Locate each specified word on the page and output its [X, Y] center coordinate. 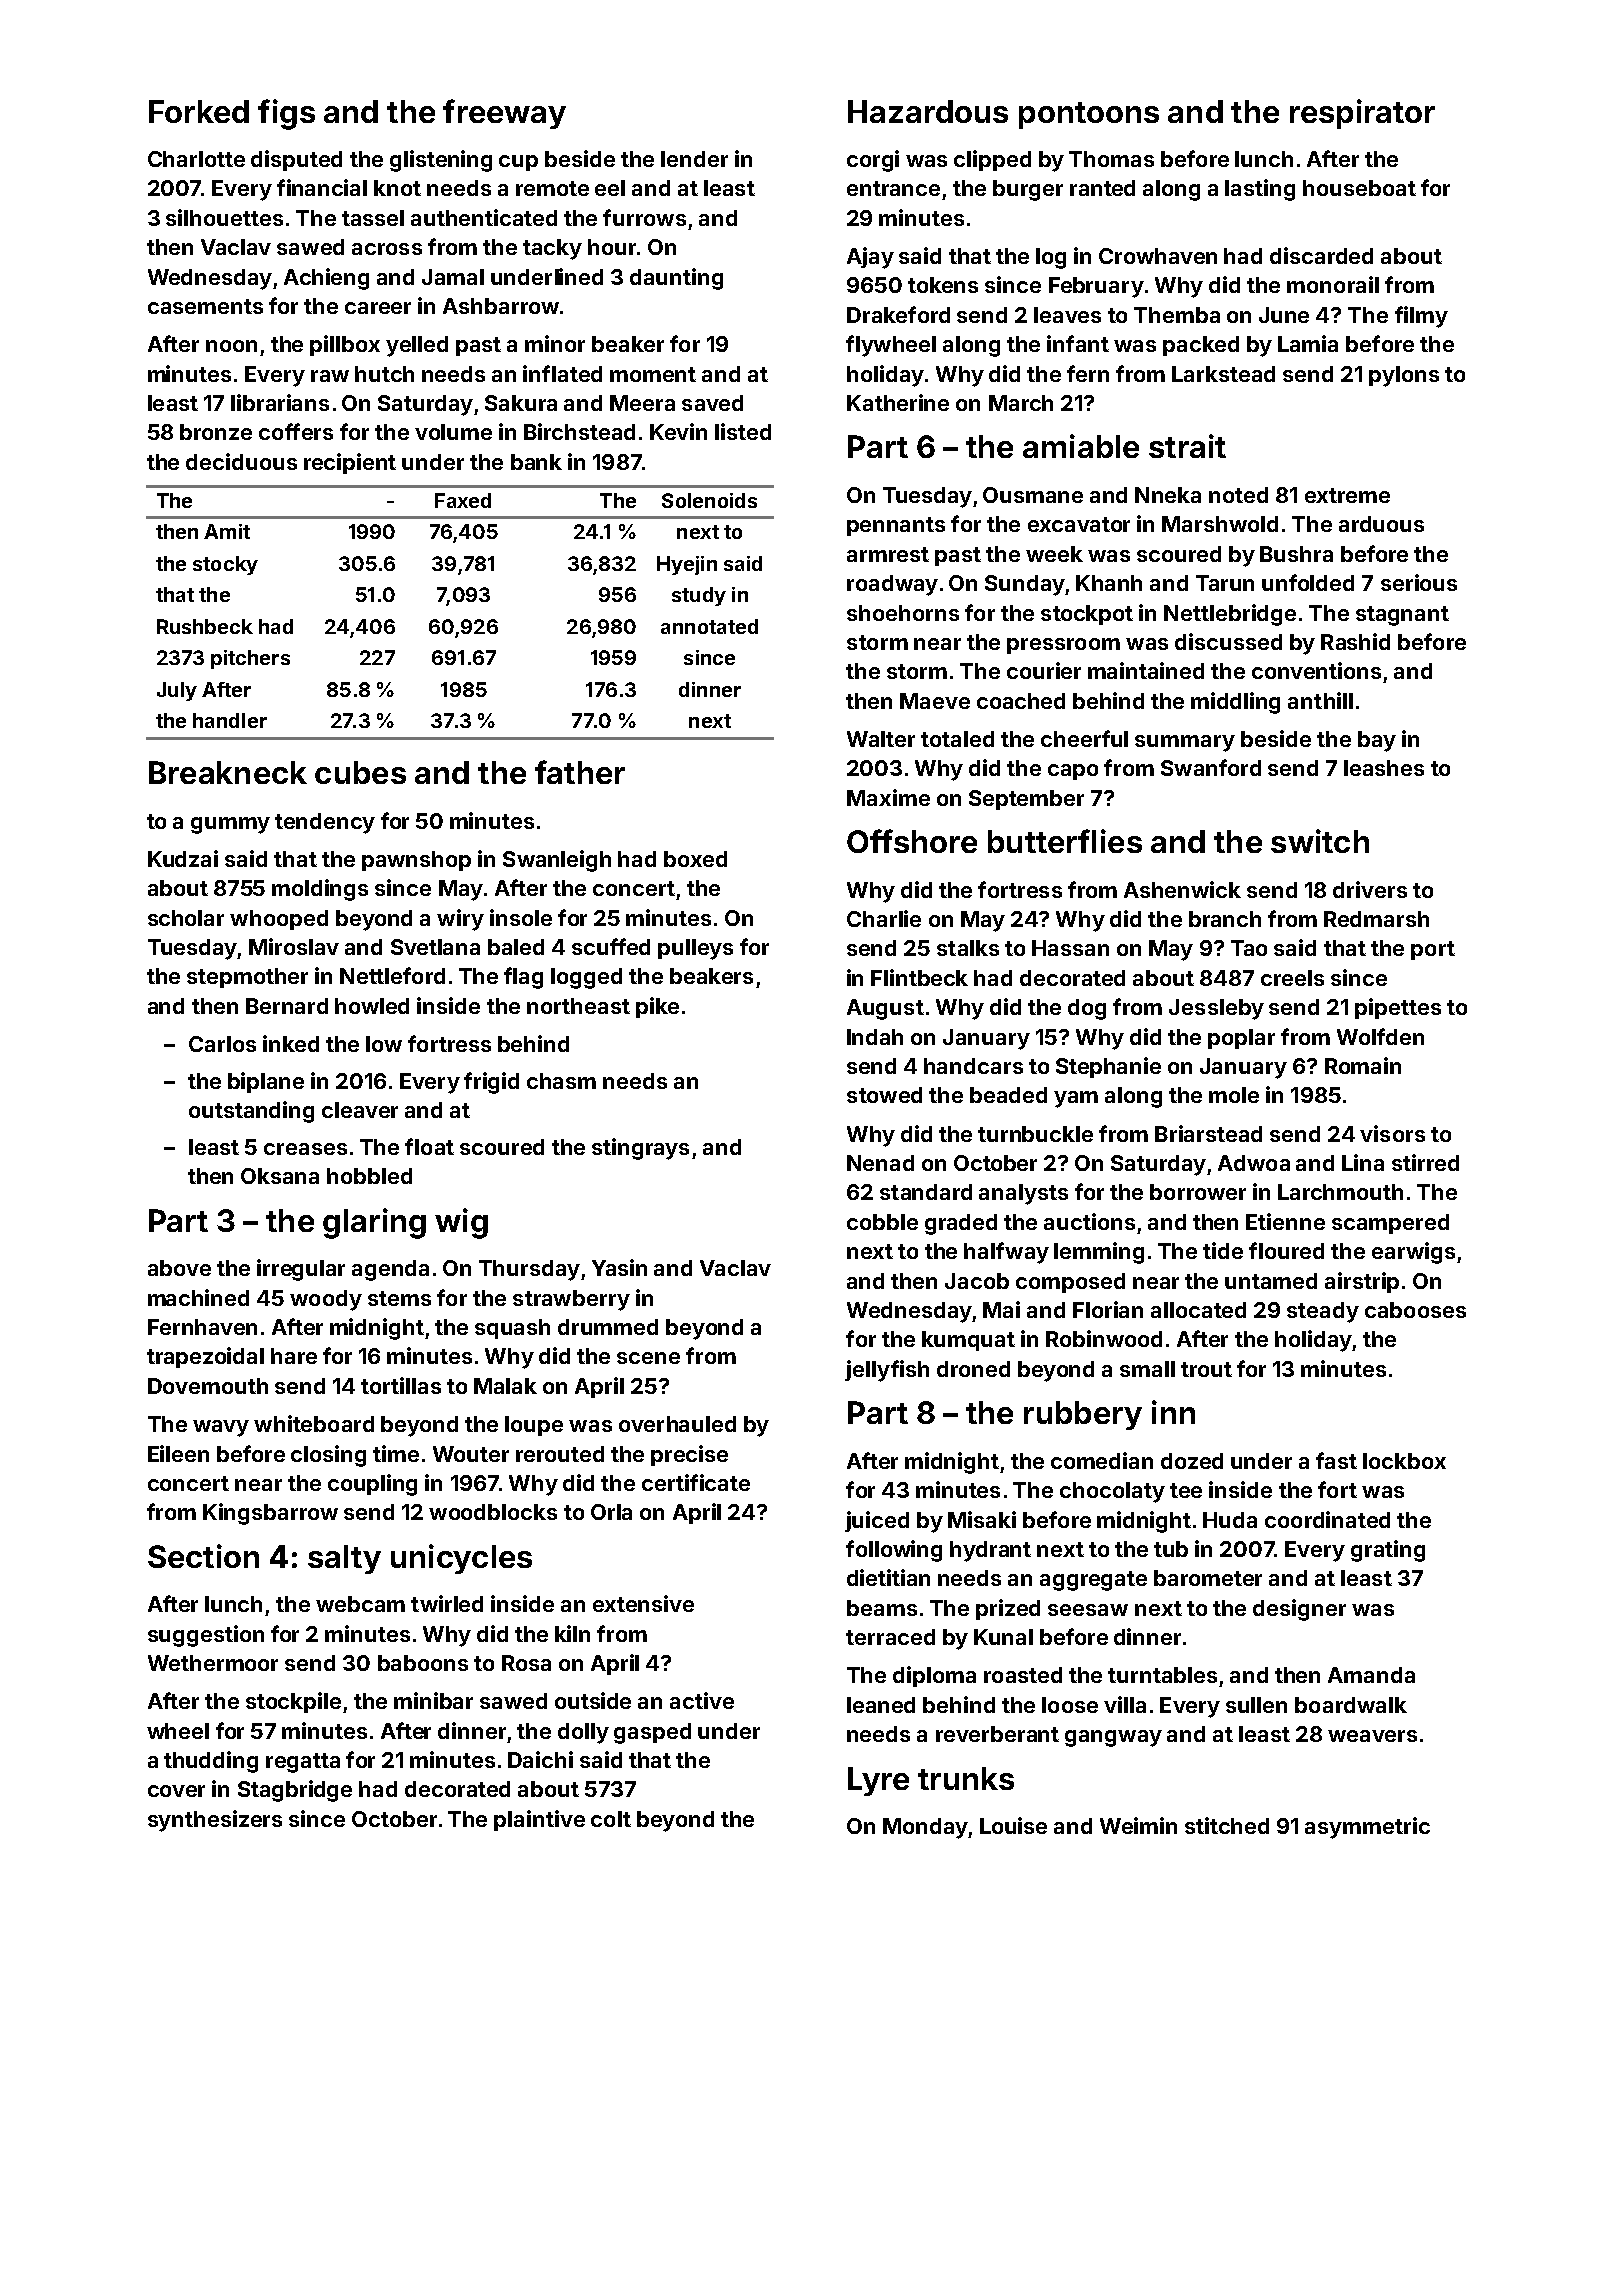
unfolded [1308, 582]
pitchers [250, 659]
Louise [1013, 1825]
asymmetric [1367, 1828]
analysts [1023, 1194]
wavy [221, 1428]
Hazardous [928, 111]
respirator [1362, 114]
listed [743, 431]
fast [1336, 1460]
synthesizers [215, 1821]
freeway [504, 114]
